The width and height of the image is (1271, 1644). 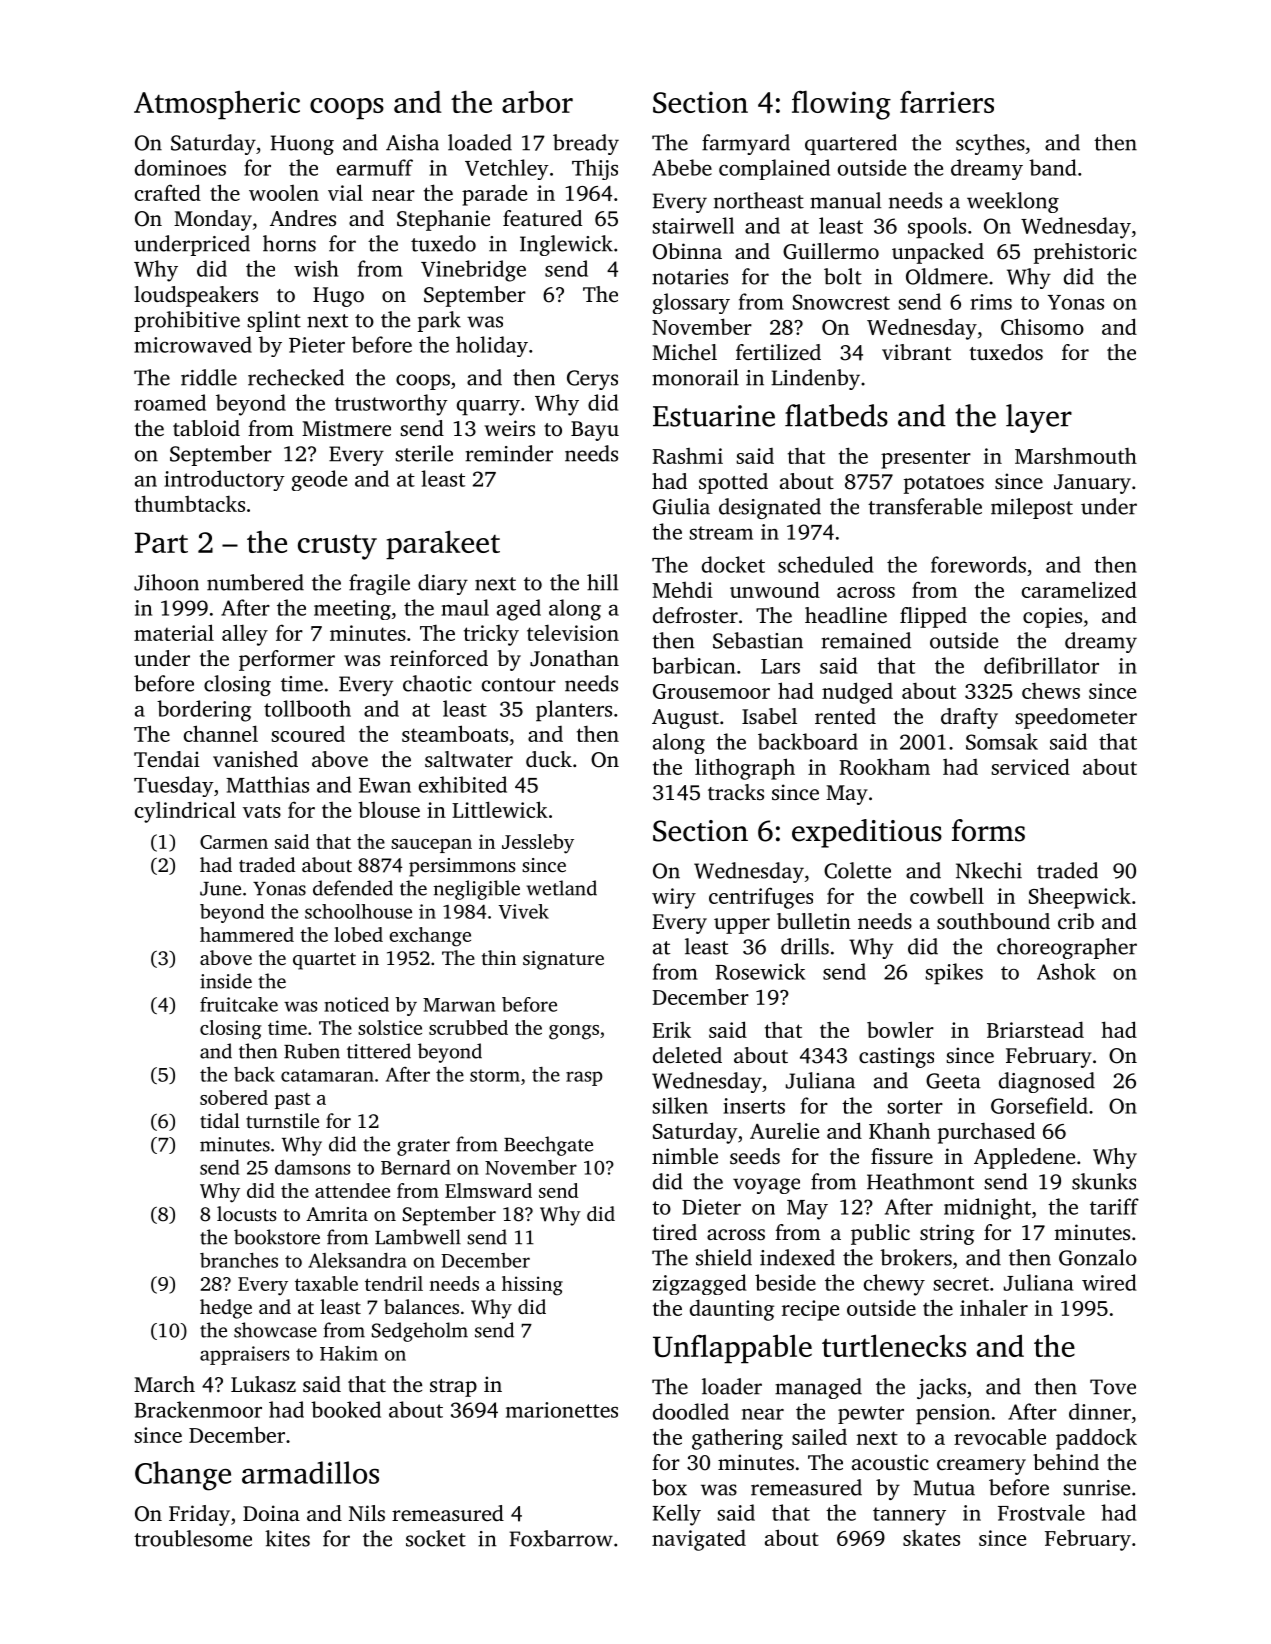 What do you see at coordinates (933, 617) in the image?
I see `flipped` at bounding box center [933, 617].
